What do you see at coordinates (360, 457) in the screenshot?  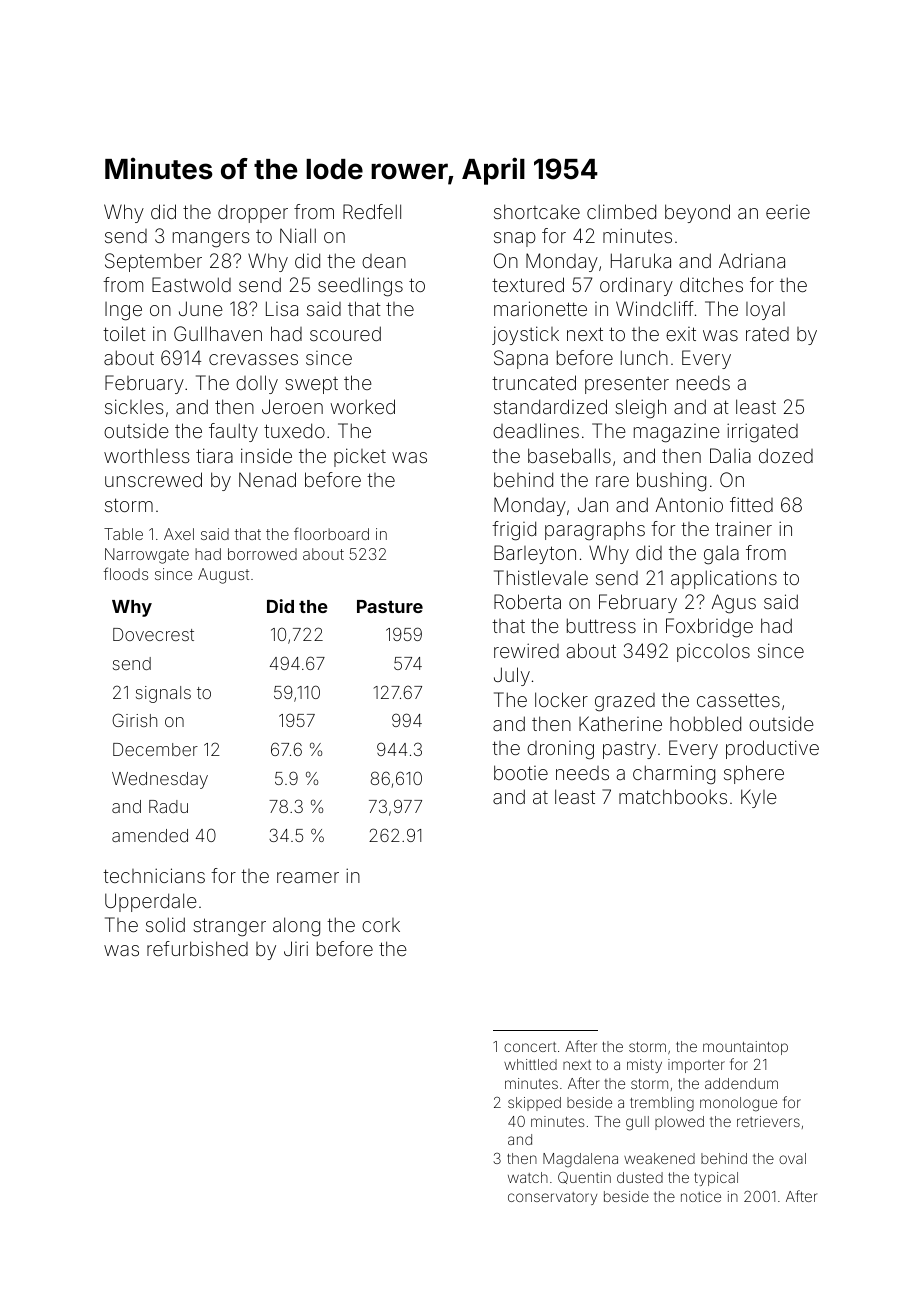 I see `picket` at bounding box center [360, 457].
